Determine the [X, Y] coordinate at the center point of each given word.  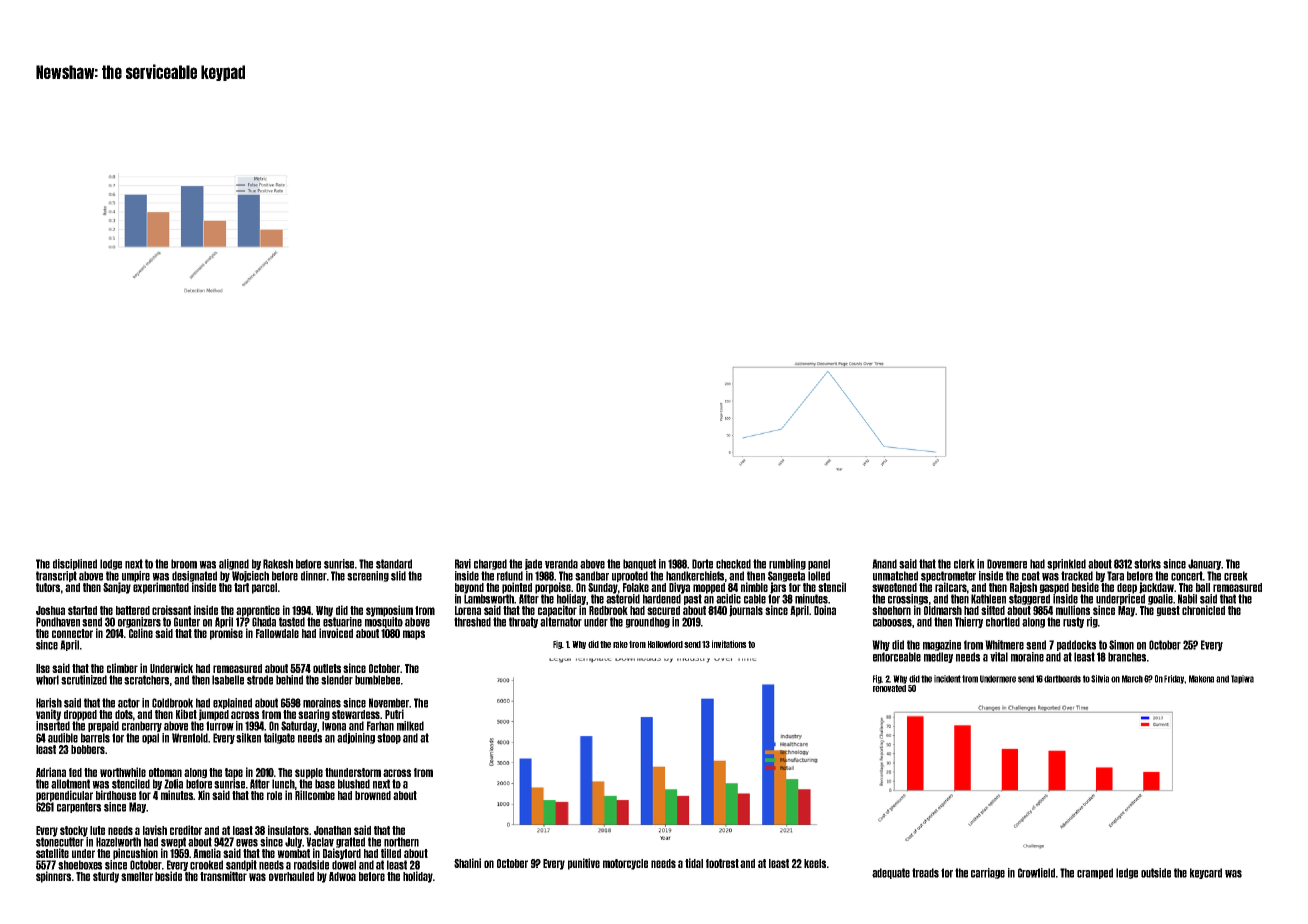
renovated [889, 688]
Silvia [1100, 679]
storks [1147, 564]
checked [733, 564]
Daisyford [342, 854]
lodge [111, 564]
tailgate [279, 738]
